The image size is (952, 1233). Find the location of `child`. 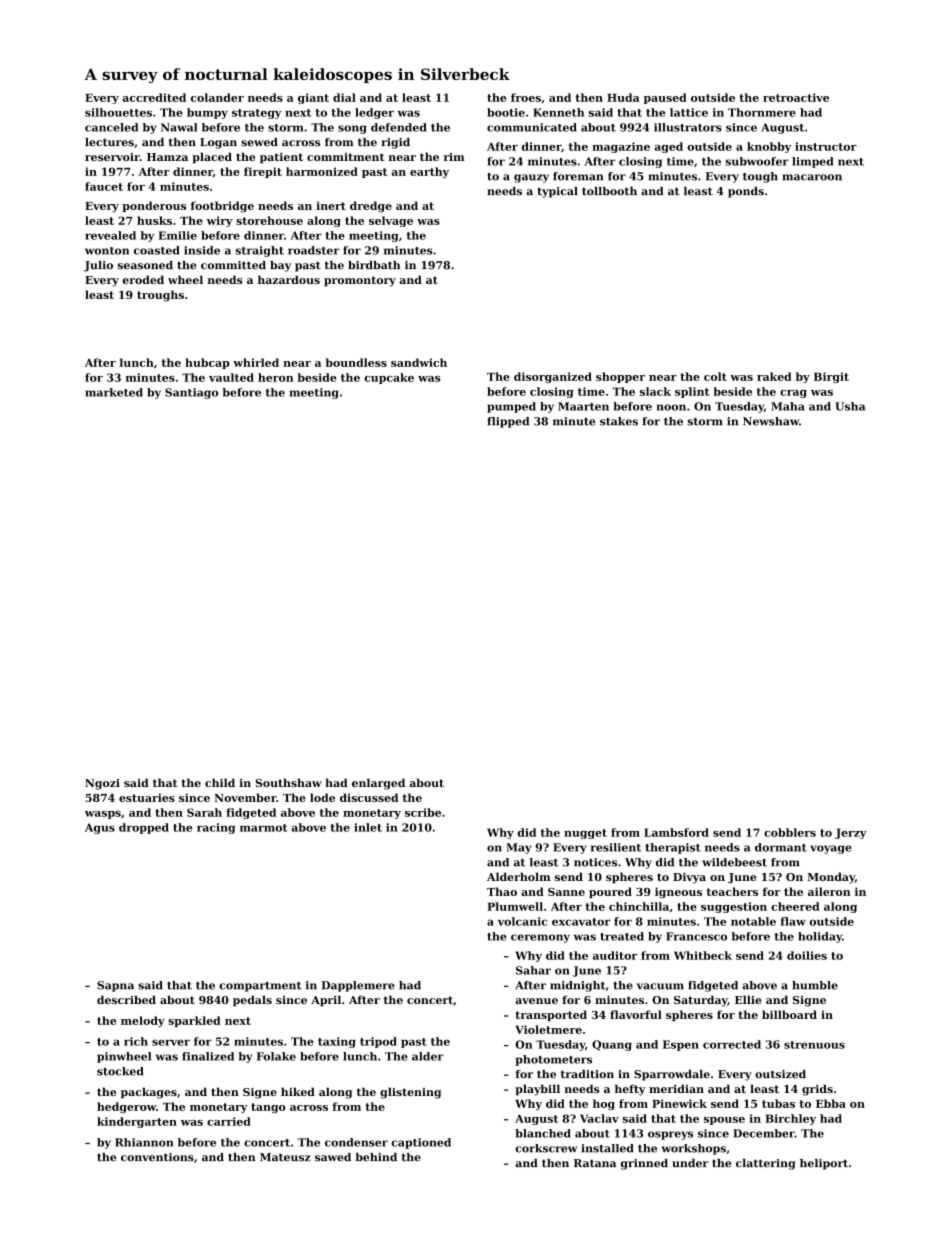

child is located at coordinates (220, 782).
